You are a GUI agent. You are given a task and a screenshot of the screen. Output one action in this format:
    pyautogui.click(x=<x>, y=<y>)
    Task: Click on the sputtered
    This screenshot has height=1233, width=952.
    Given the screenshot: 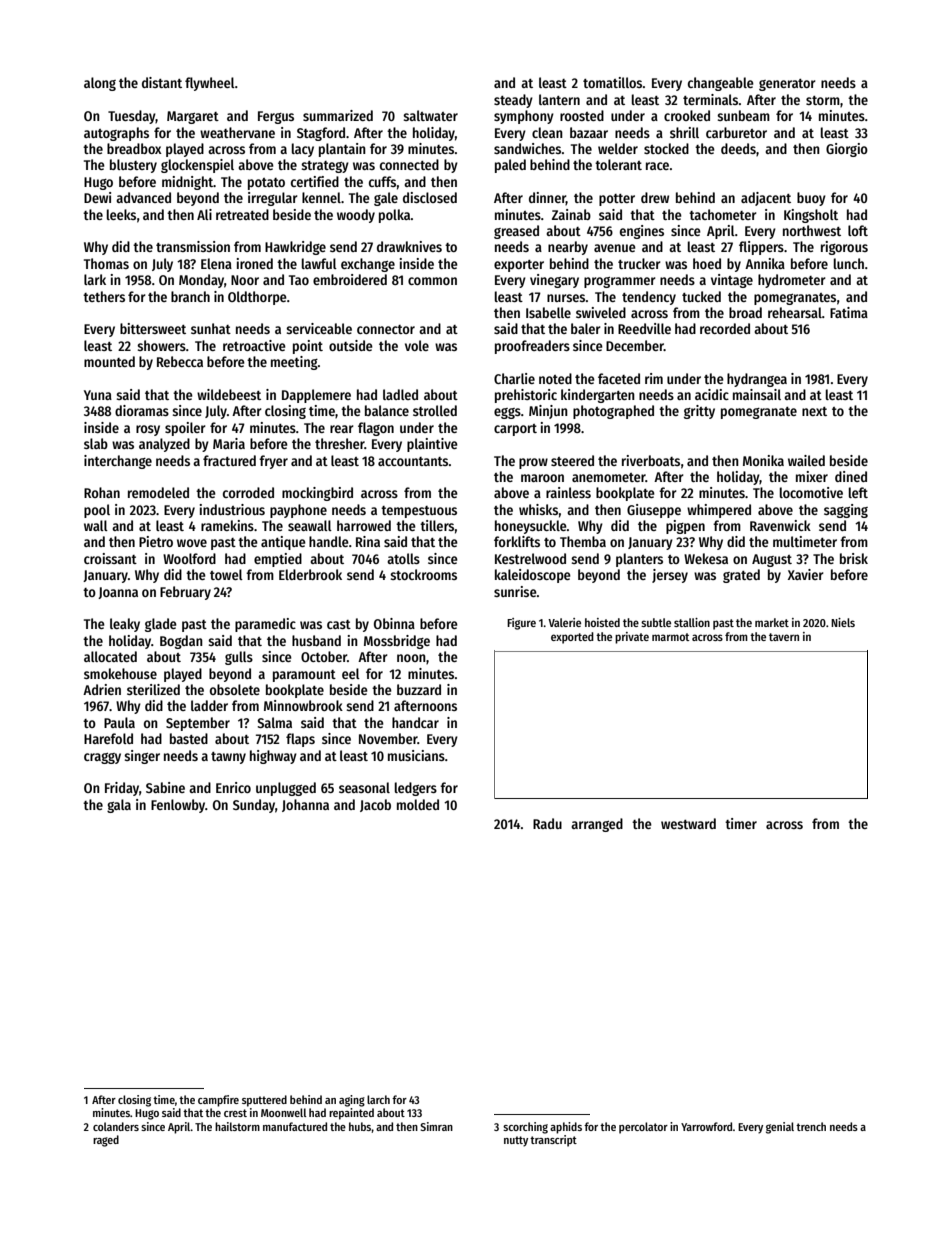 What is the action you would take?
    pyautogui.click(x=264, y=1101)
